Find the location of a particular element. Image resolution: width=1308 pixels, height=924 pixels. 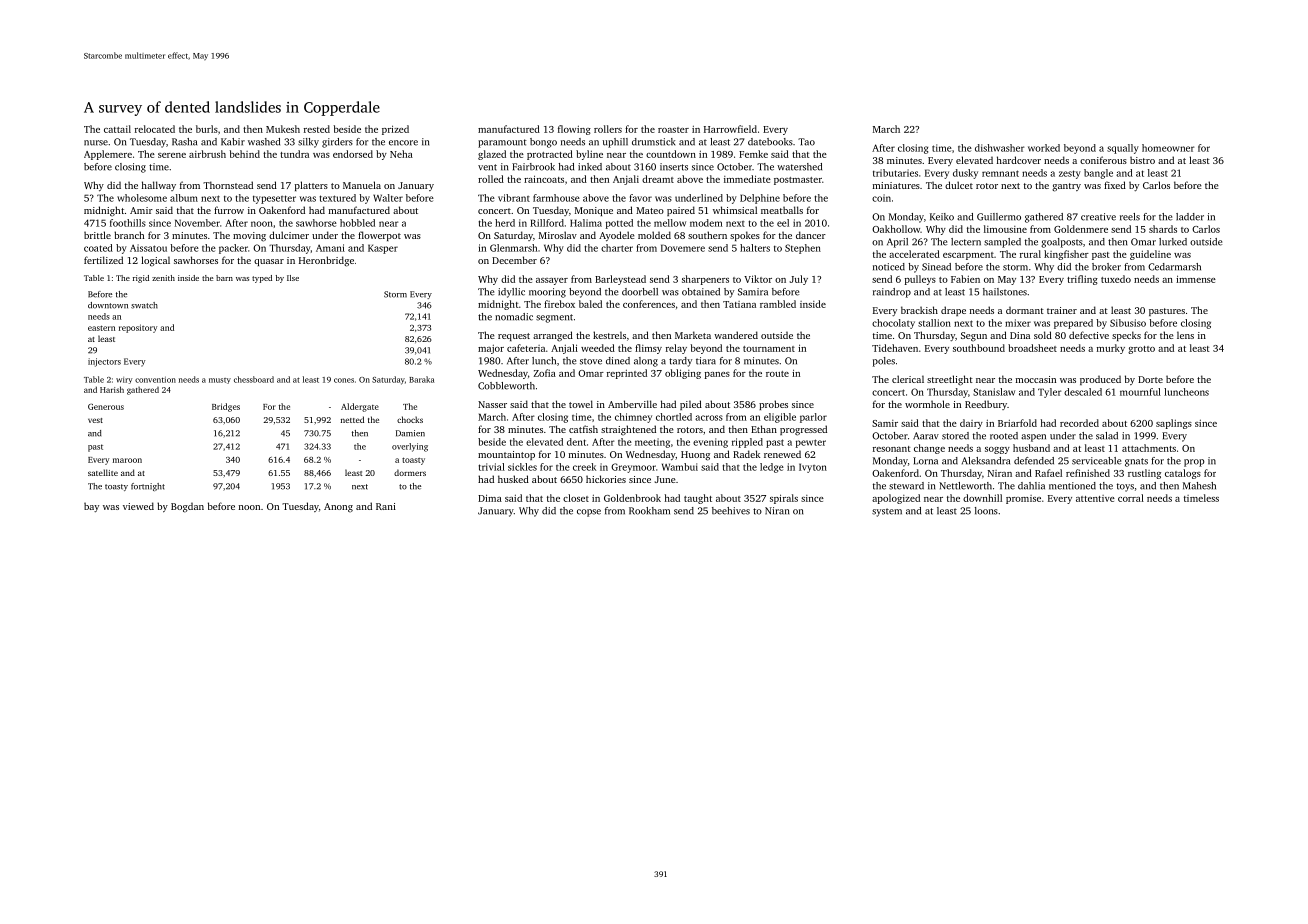

system is located at coordinates (887, 512).
